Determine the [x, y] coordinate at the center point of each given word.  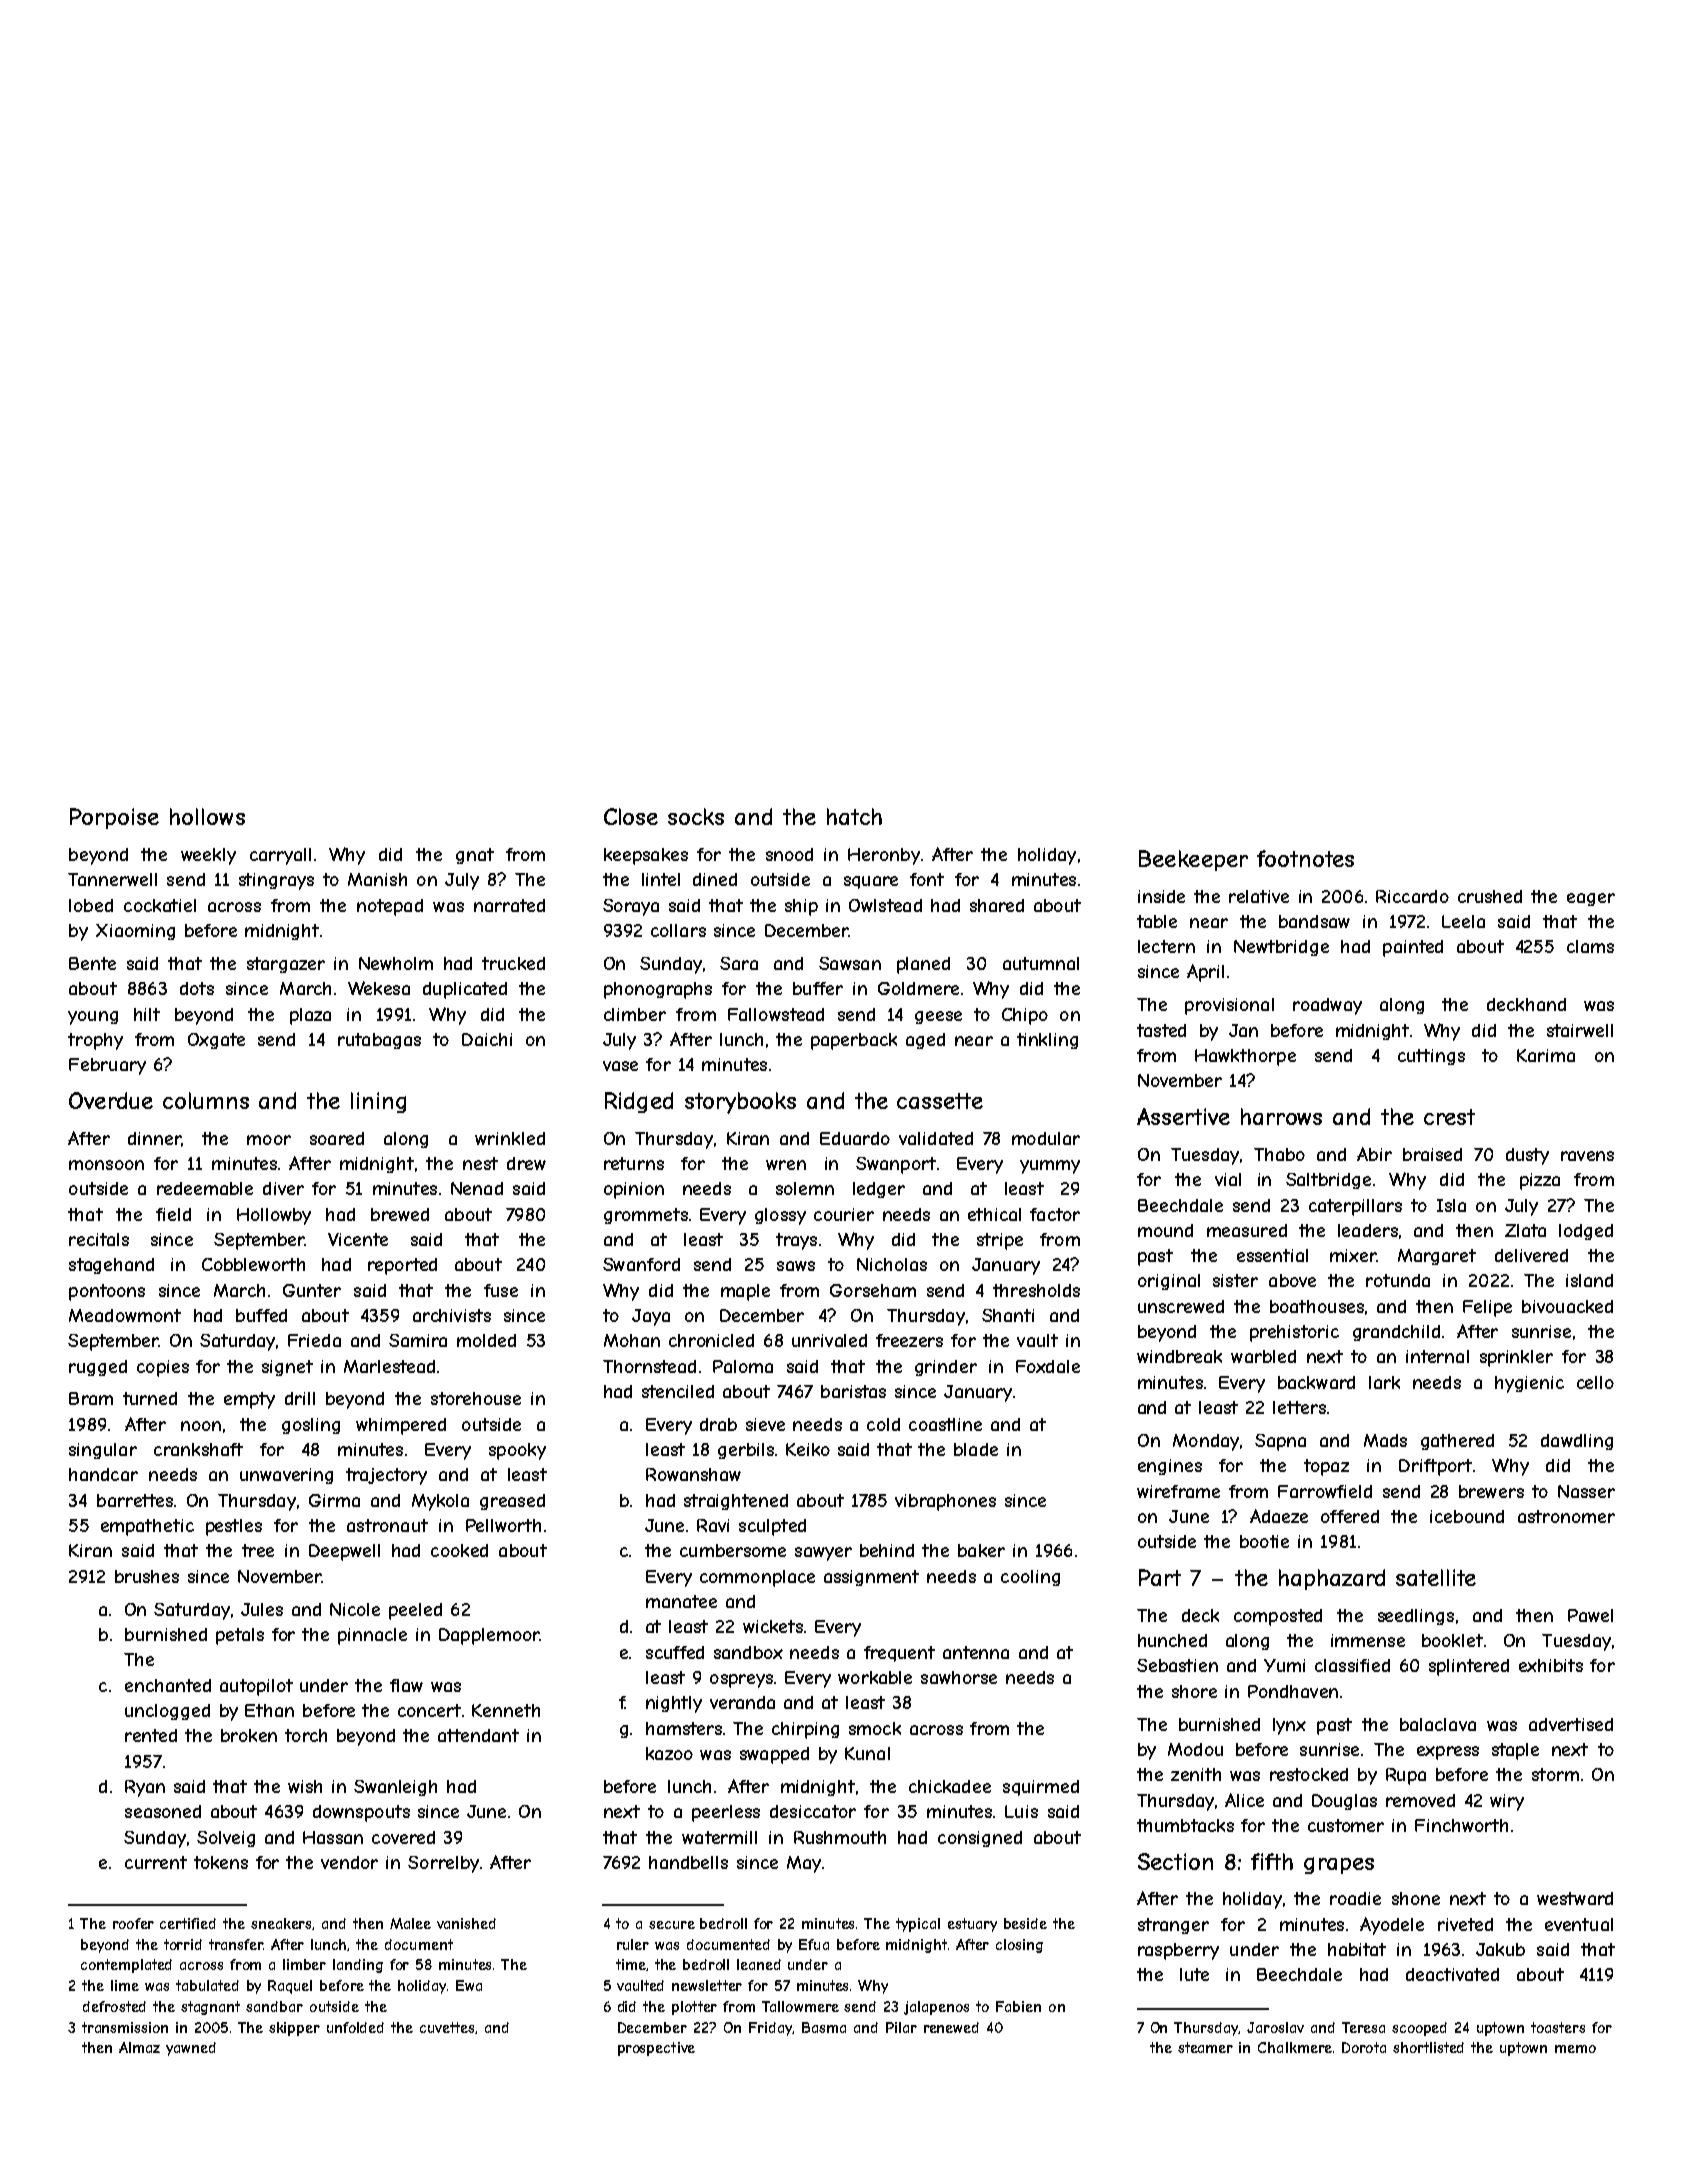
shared [997, 905]
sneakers [281, 1923]
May [804, 1864]
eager [1591, 899]
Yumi [1284, 1665]
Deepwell [344, 1552]
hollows [207, 816]
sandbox [748, 1652]
